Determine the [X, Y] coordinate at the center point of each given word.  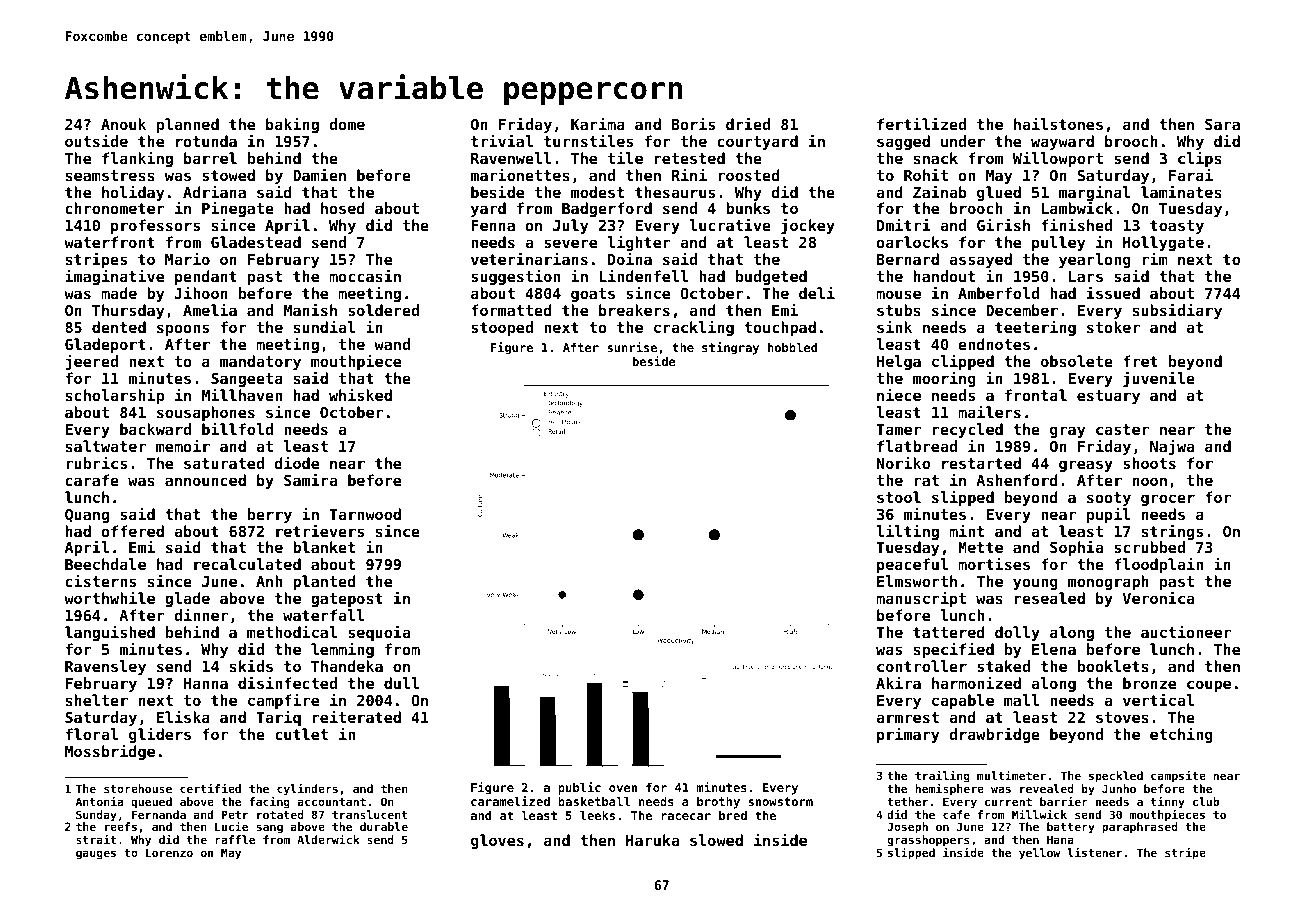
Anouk [123, 124]
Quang [87, 516]
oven [623, 788]
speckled [1116, 777]
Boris [693, 123]
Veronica [1158, 598]
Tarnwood [365, 514]
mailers [989, 411]
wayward [1062, 142]
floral [92, 734]
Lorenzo [169, 852]
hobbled [792, 347]
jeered [91, 362]
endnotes [994, 344]
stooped [502, 328]
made [119, 293]
